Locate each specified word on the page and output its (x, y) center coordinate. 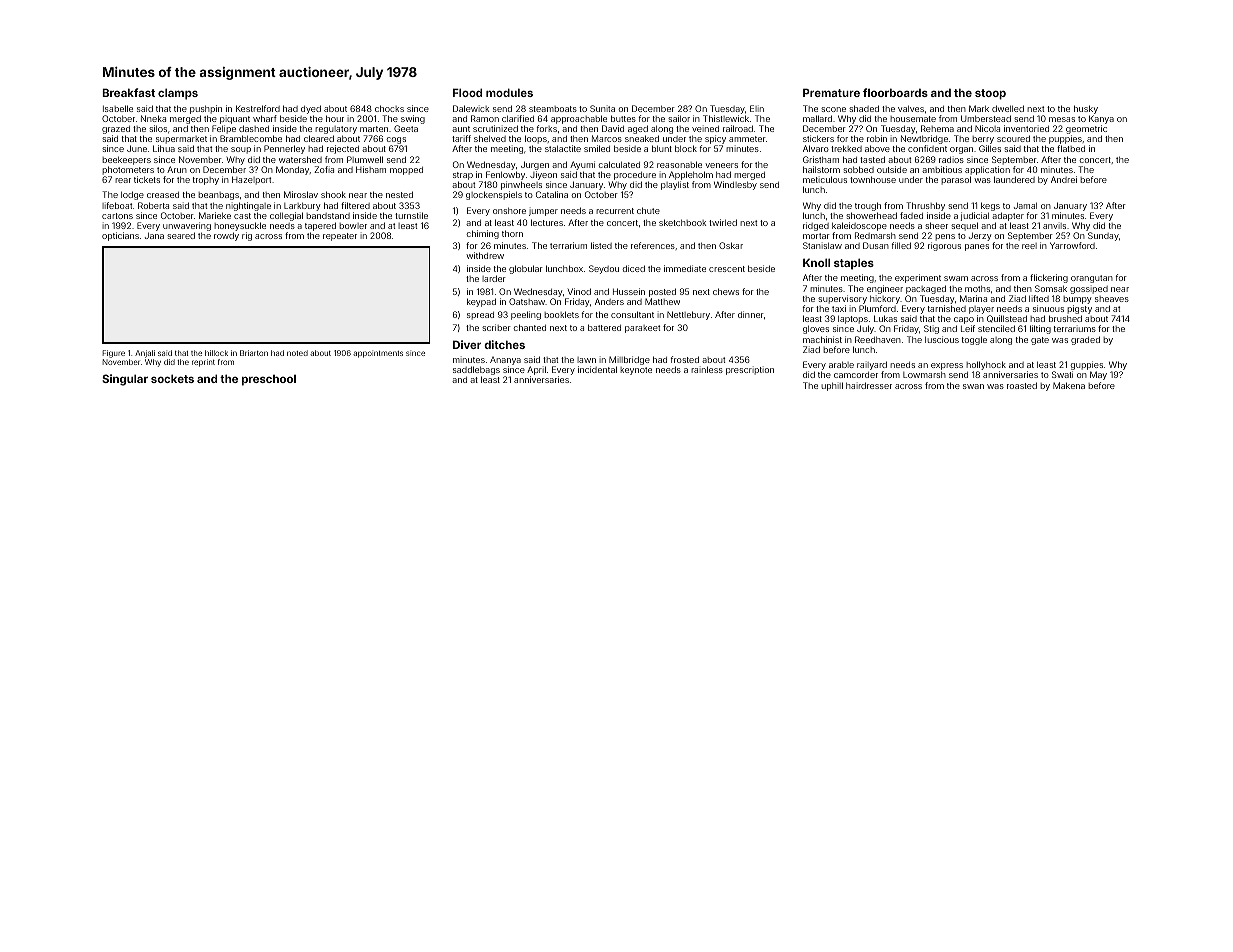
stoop (990, 94)
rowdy (226, 236)
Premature (831, 92)
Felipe (224, 129)
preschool (269, 380)
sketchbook (682, 222)
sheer (936, 225)
